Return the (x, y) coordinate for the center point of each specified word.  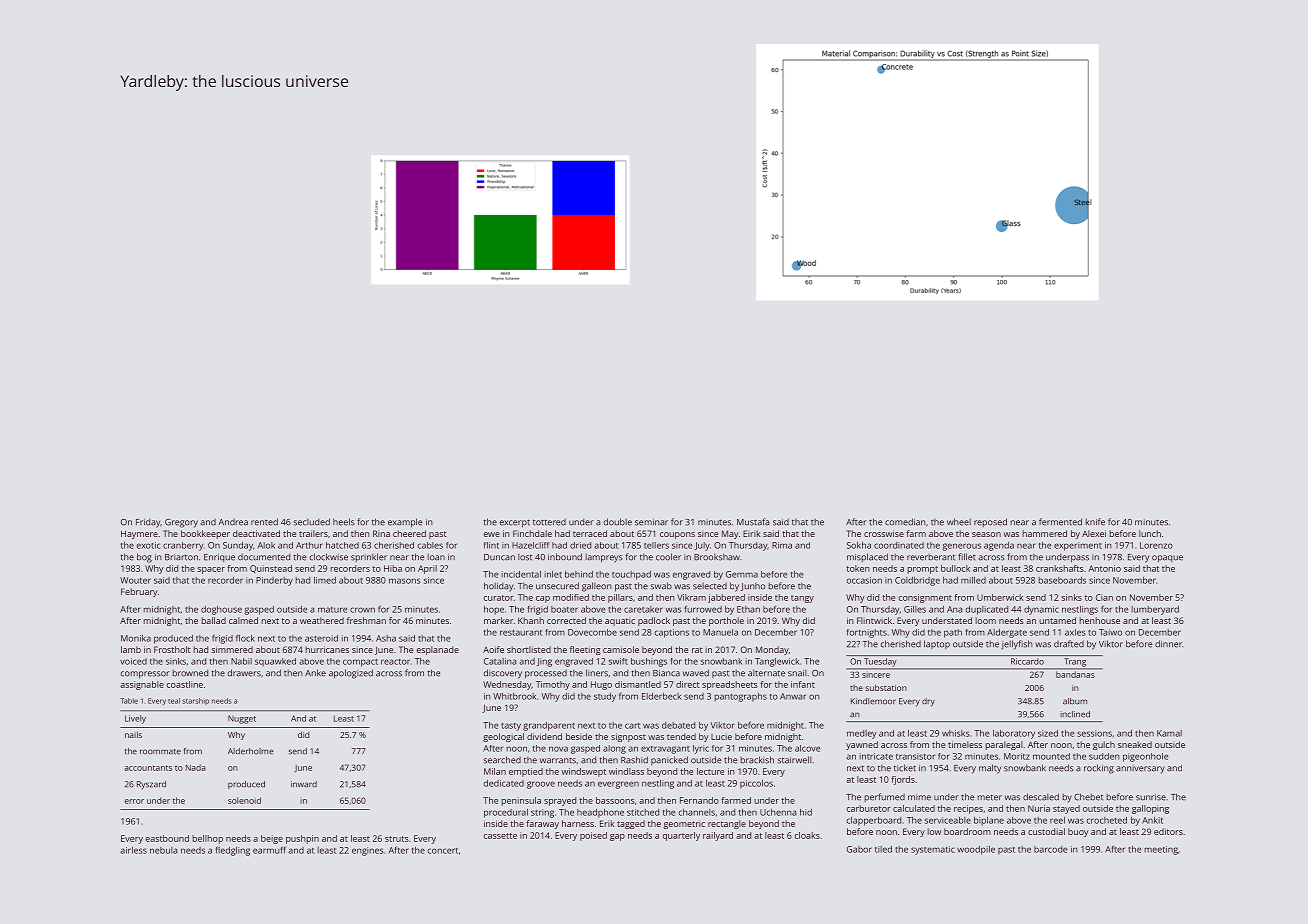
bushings (649, 662)
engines (368, 851)
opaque (1167, 559)
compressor (145, 675)
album (1075, 701)
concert (443, 851)
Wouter (135, 580)
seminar (651, 522)
